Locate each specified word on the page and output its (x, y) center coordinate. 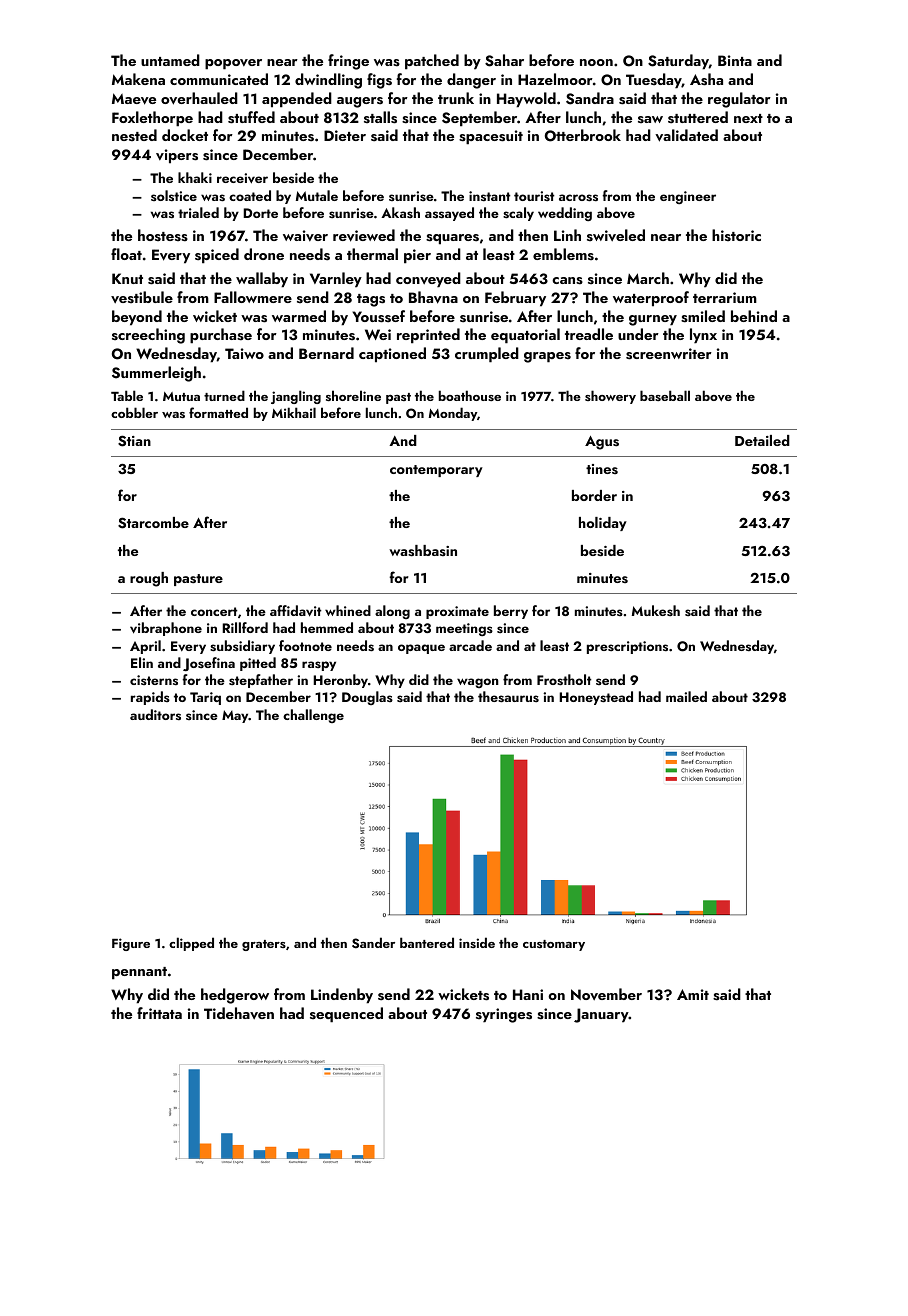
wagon (478, 683)
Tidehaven (239, 1013)
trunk (456, 98)
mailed (686, 696)
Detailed (762, 440)
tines (602, 469)
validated (686, 135)
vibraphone (166, 629)
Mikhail (294, 412)
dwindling (328, 81)
